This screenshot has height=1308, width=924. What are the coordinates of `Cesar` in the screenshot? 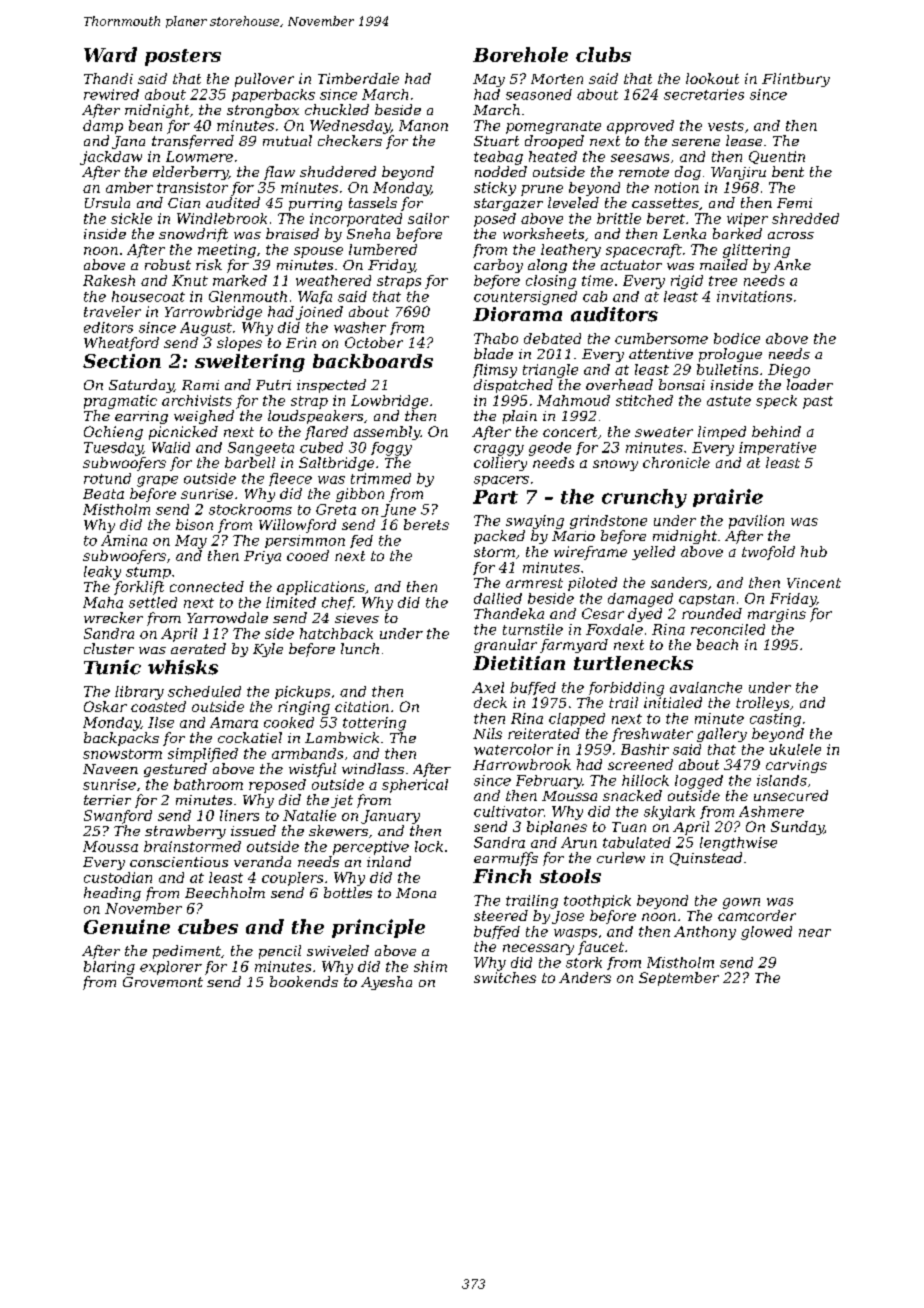 It's located at (603, 613).
